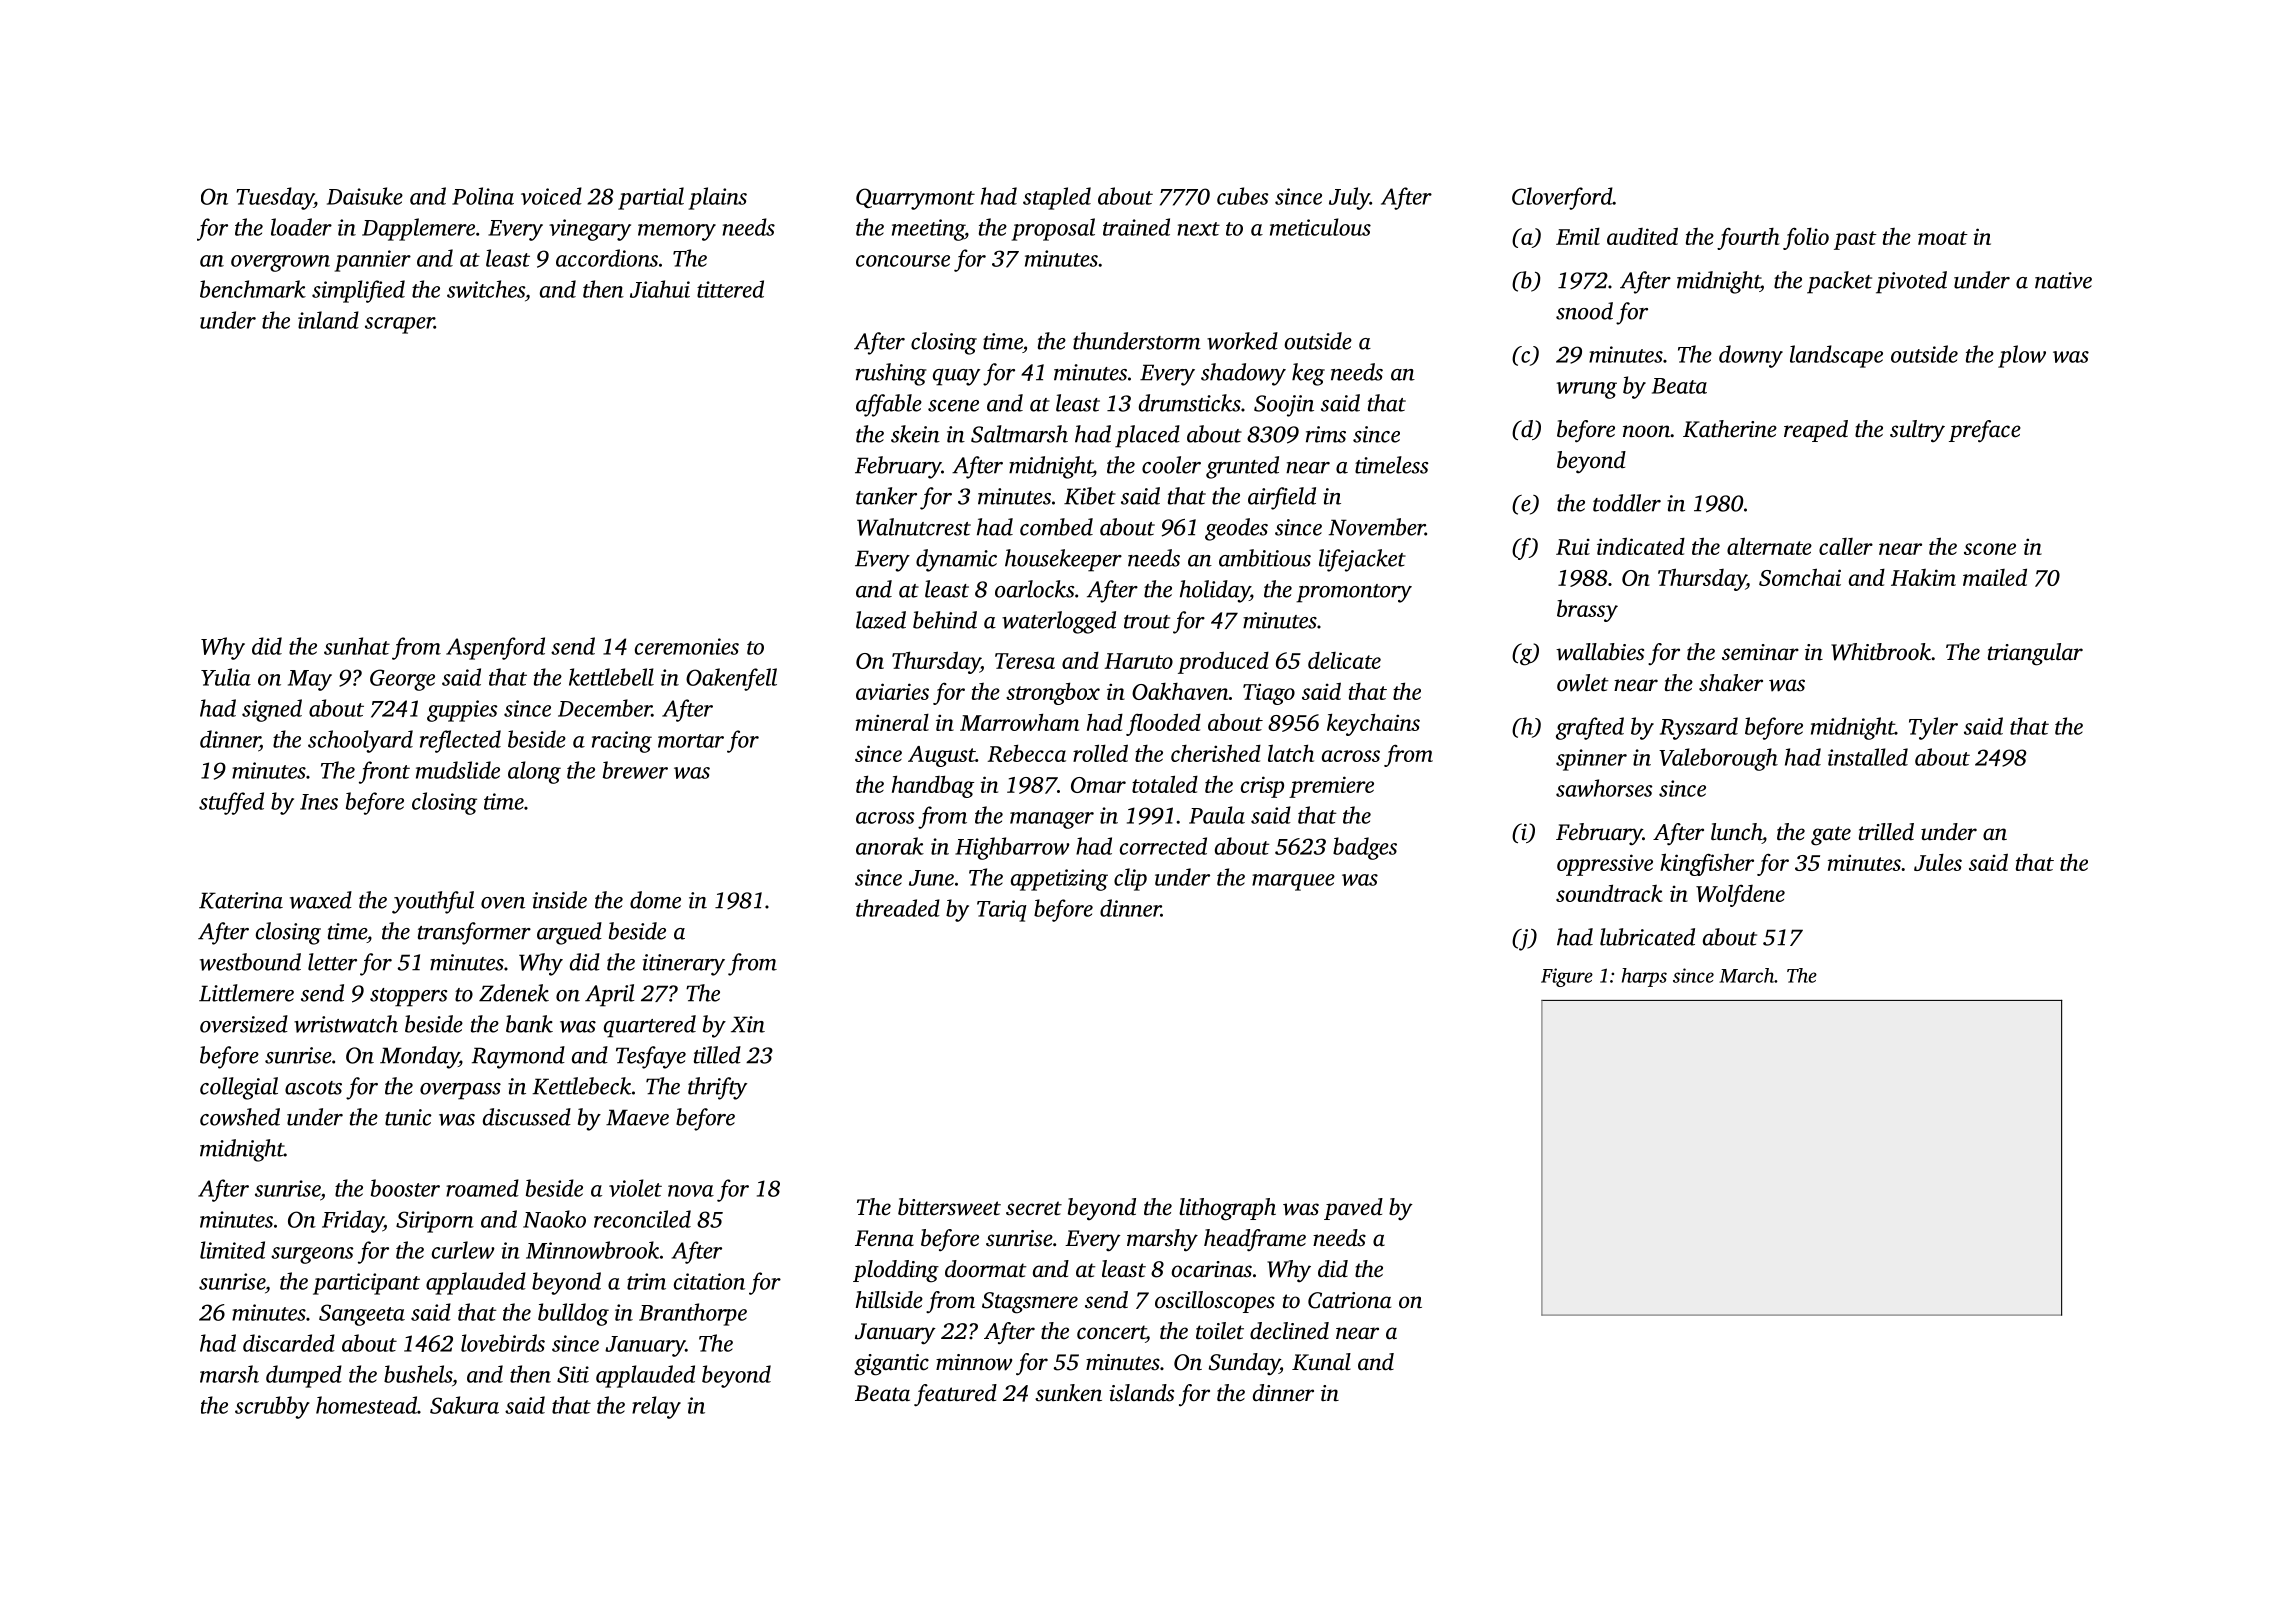 The image size is (2292, 1620). What do you see at coordinates (551, 196) in the page?
I see `voiced` at bounding box center [551, 196].
